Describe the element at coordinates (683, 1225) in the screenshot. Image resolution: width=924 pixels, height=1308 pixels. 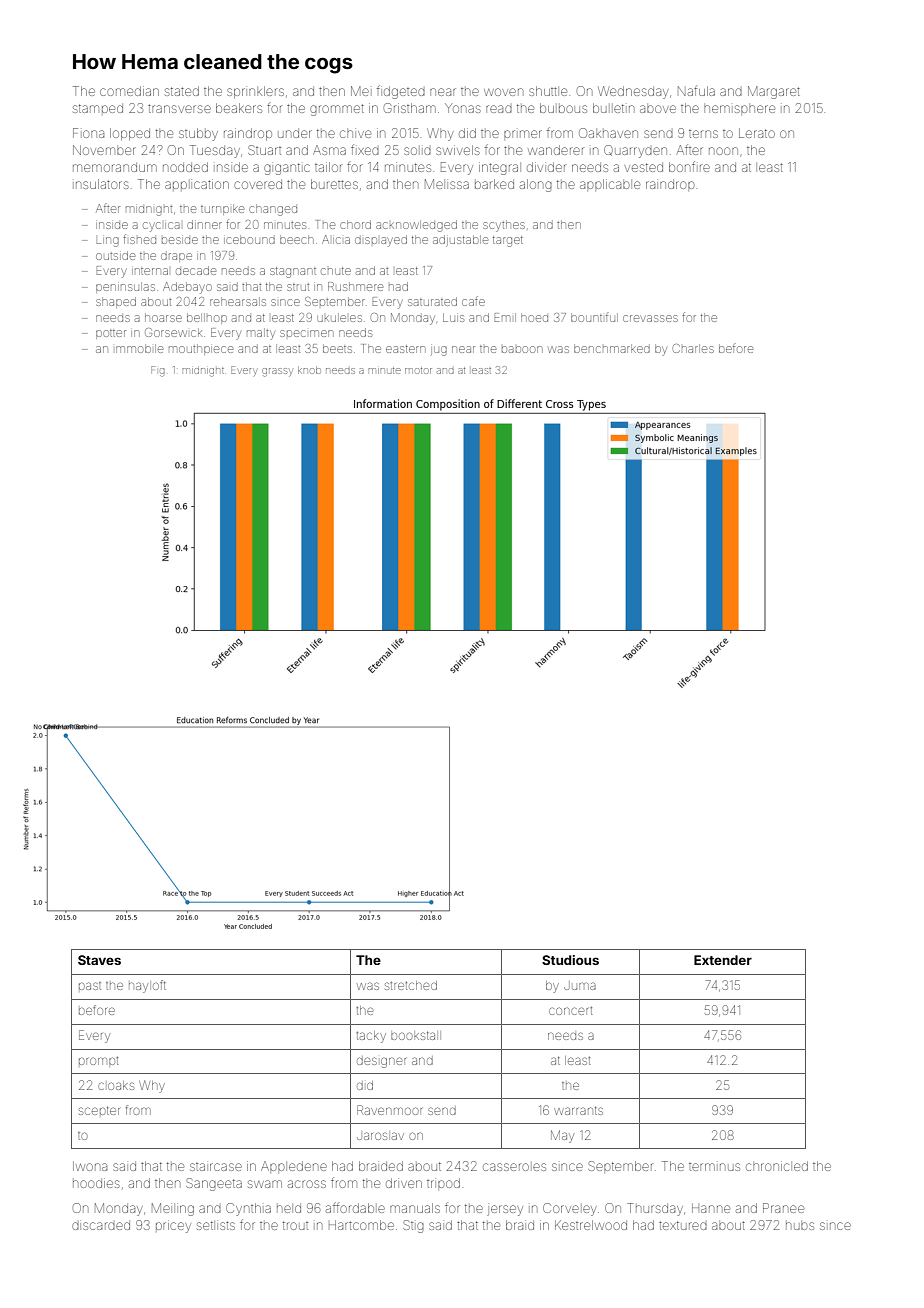
I see `textured` at that location.
